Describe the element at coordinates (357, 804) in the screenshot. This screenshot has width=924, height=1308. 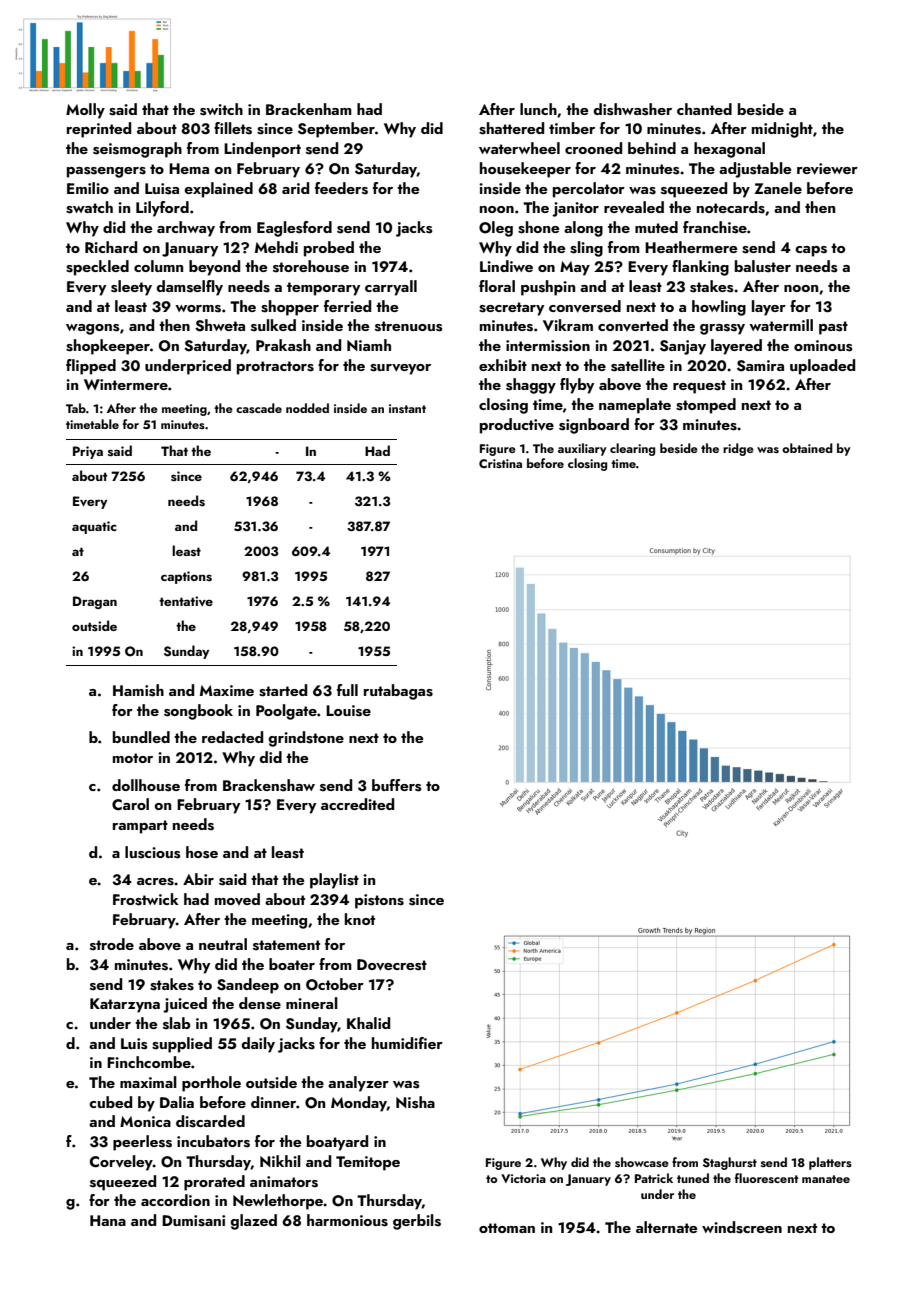
I see `accredited` at that location.
